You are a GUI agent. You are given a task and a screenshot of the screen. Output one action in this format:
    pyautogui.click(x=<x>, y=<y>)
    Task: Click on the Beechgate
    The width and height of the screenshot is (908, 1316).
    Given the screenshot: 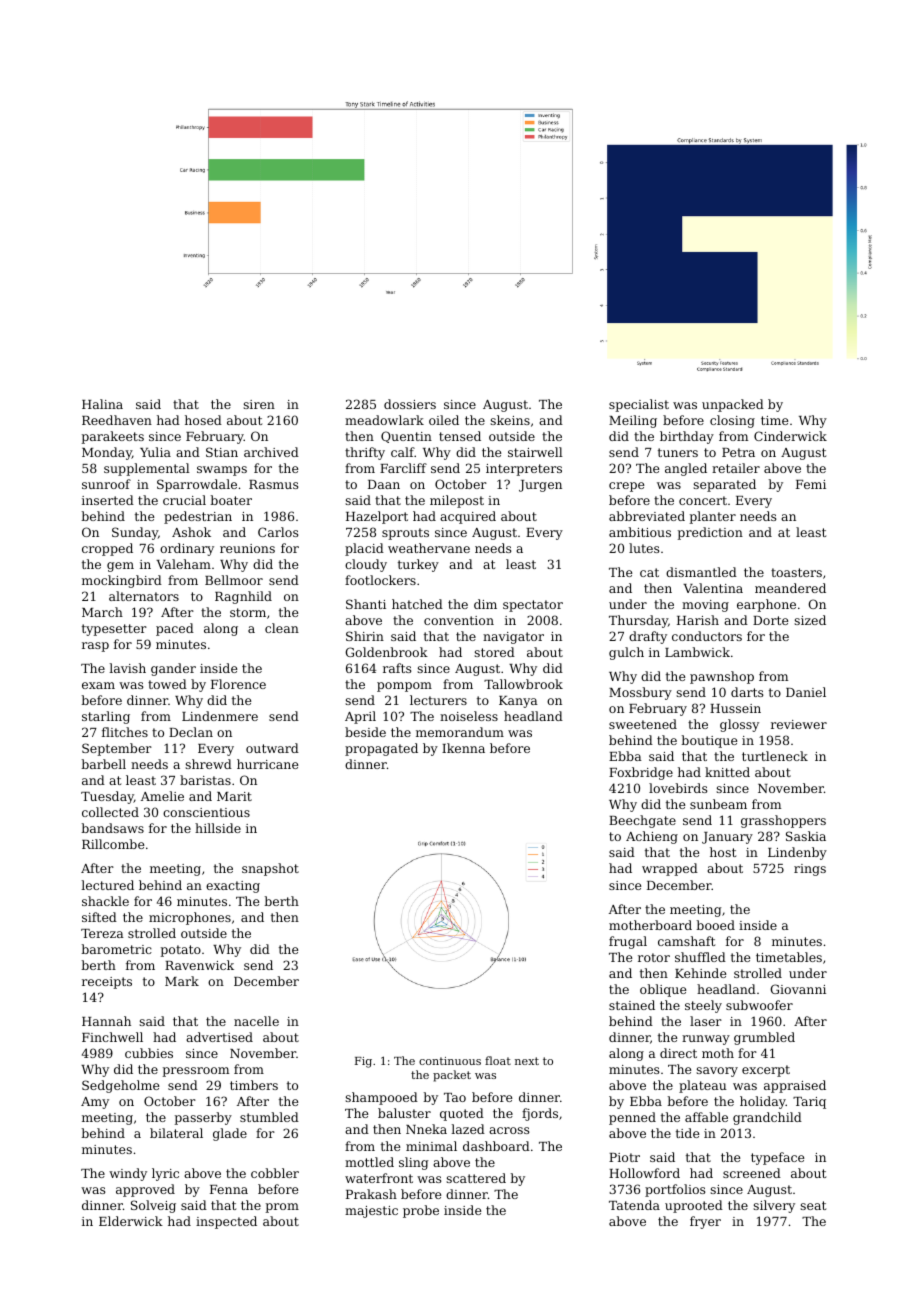 What is the action you would take?
    pyautogui.click(x=642, y=821)
